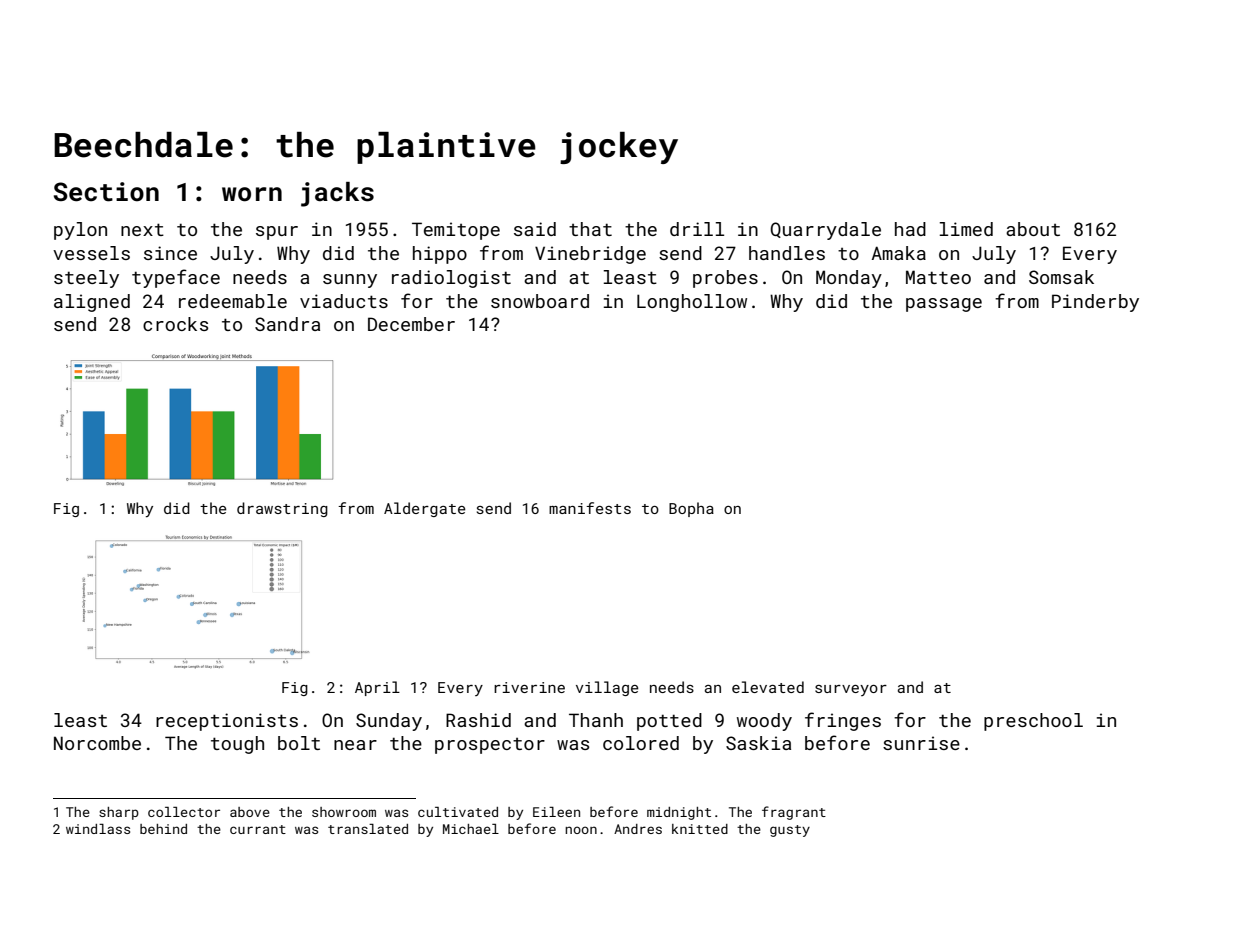 The image size is (1233, 952). I want to click on Rashid, so click(478, 720).
